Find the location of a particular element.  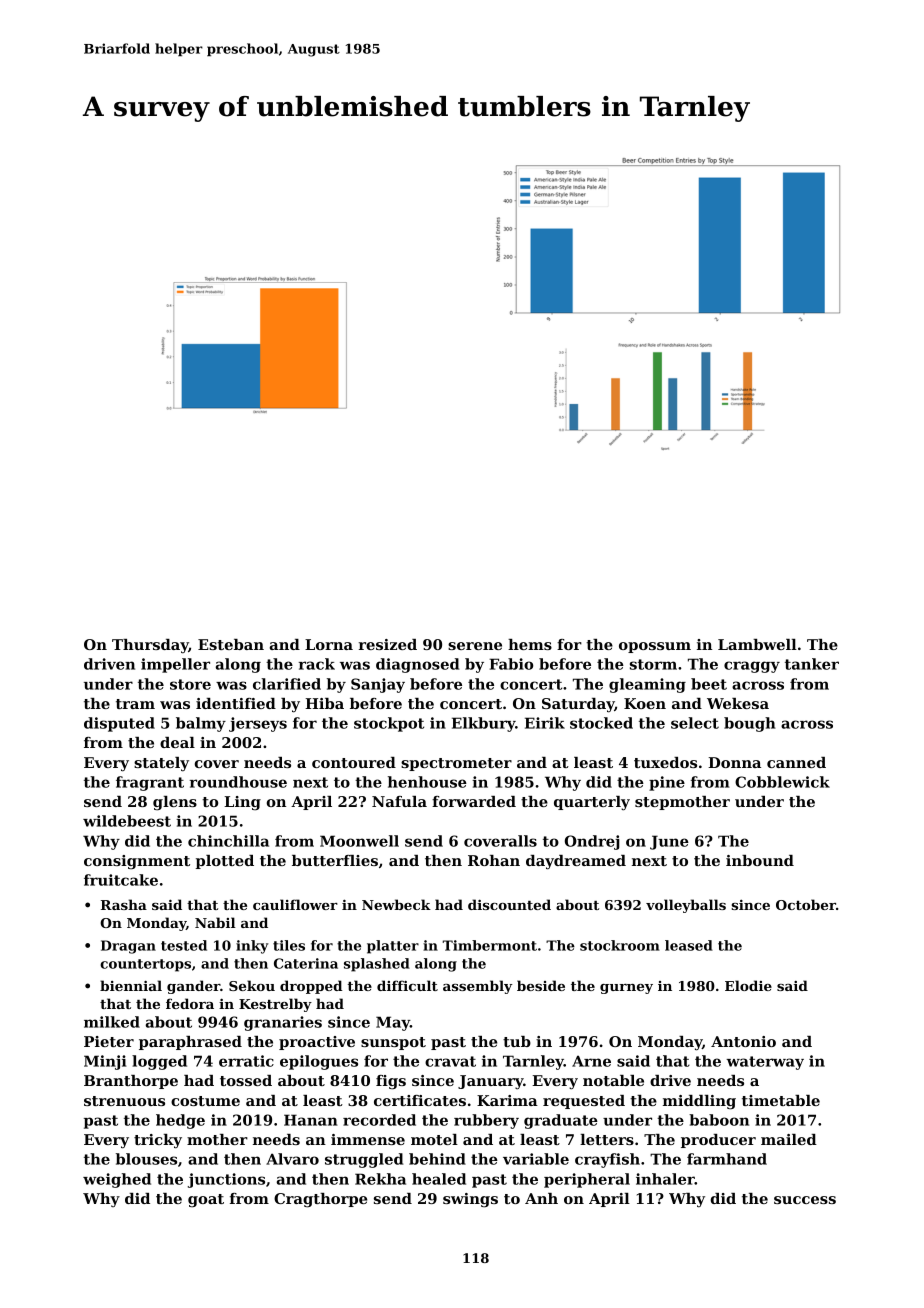

waterway is located at coordinates (765, 1063).
